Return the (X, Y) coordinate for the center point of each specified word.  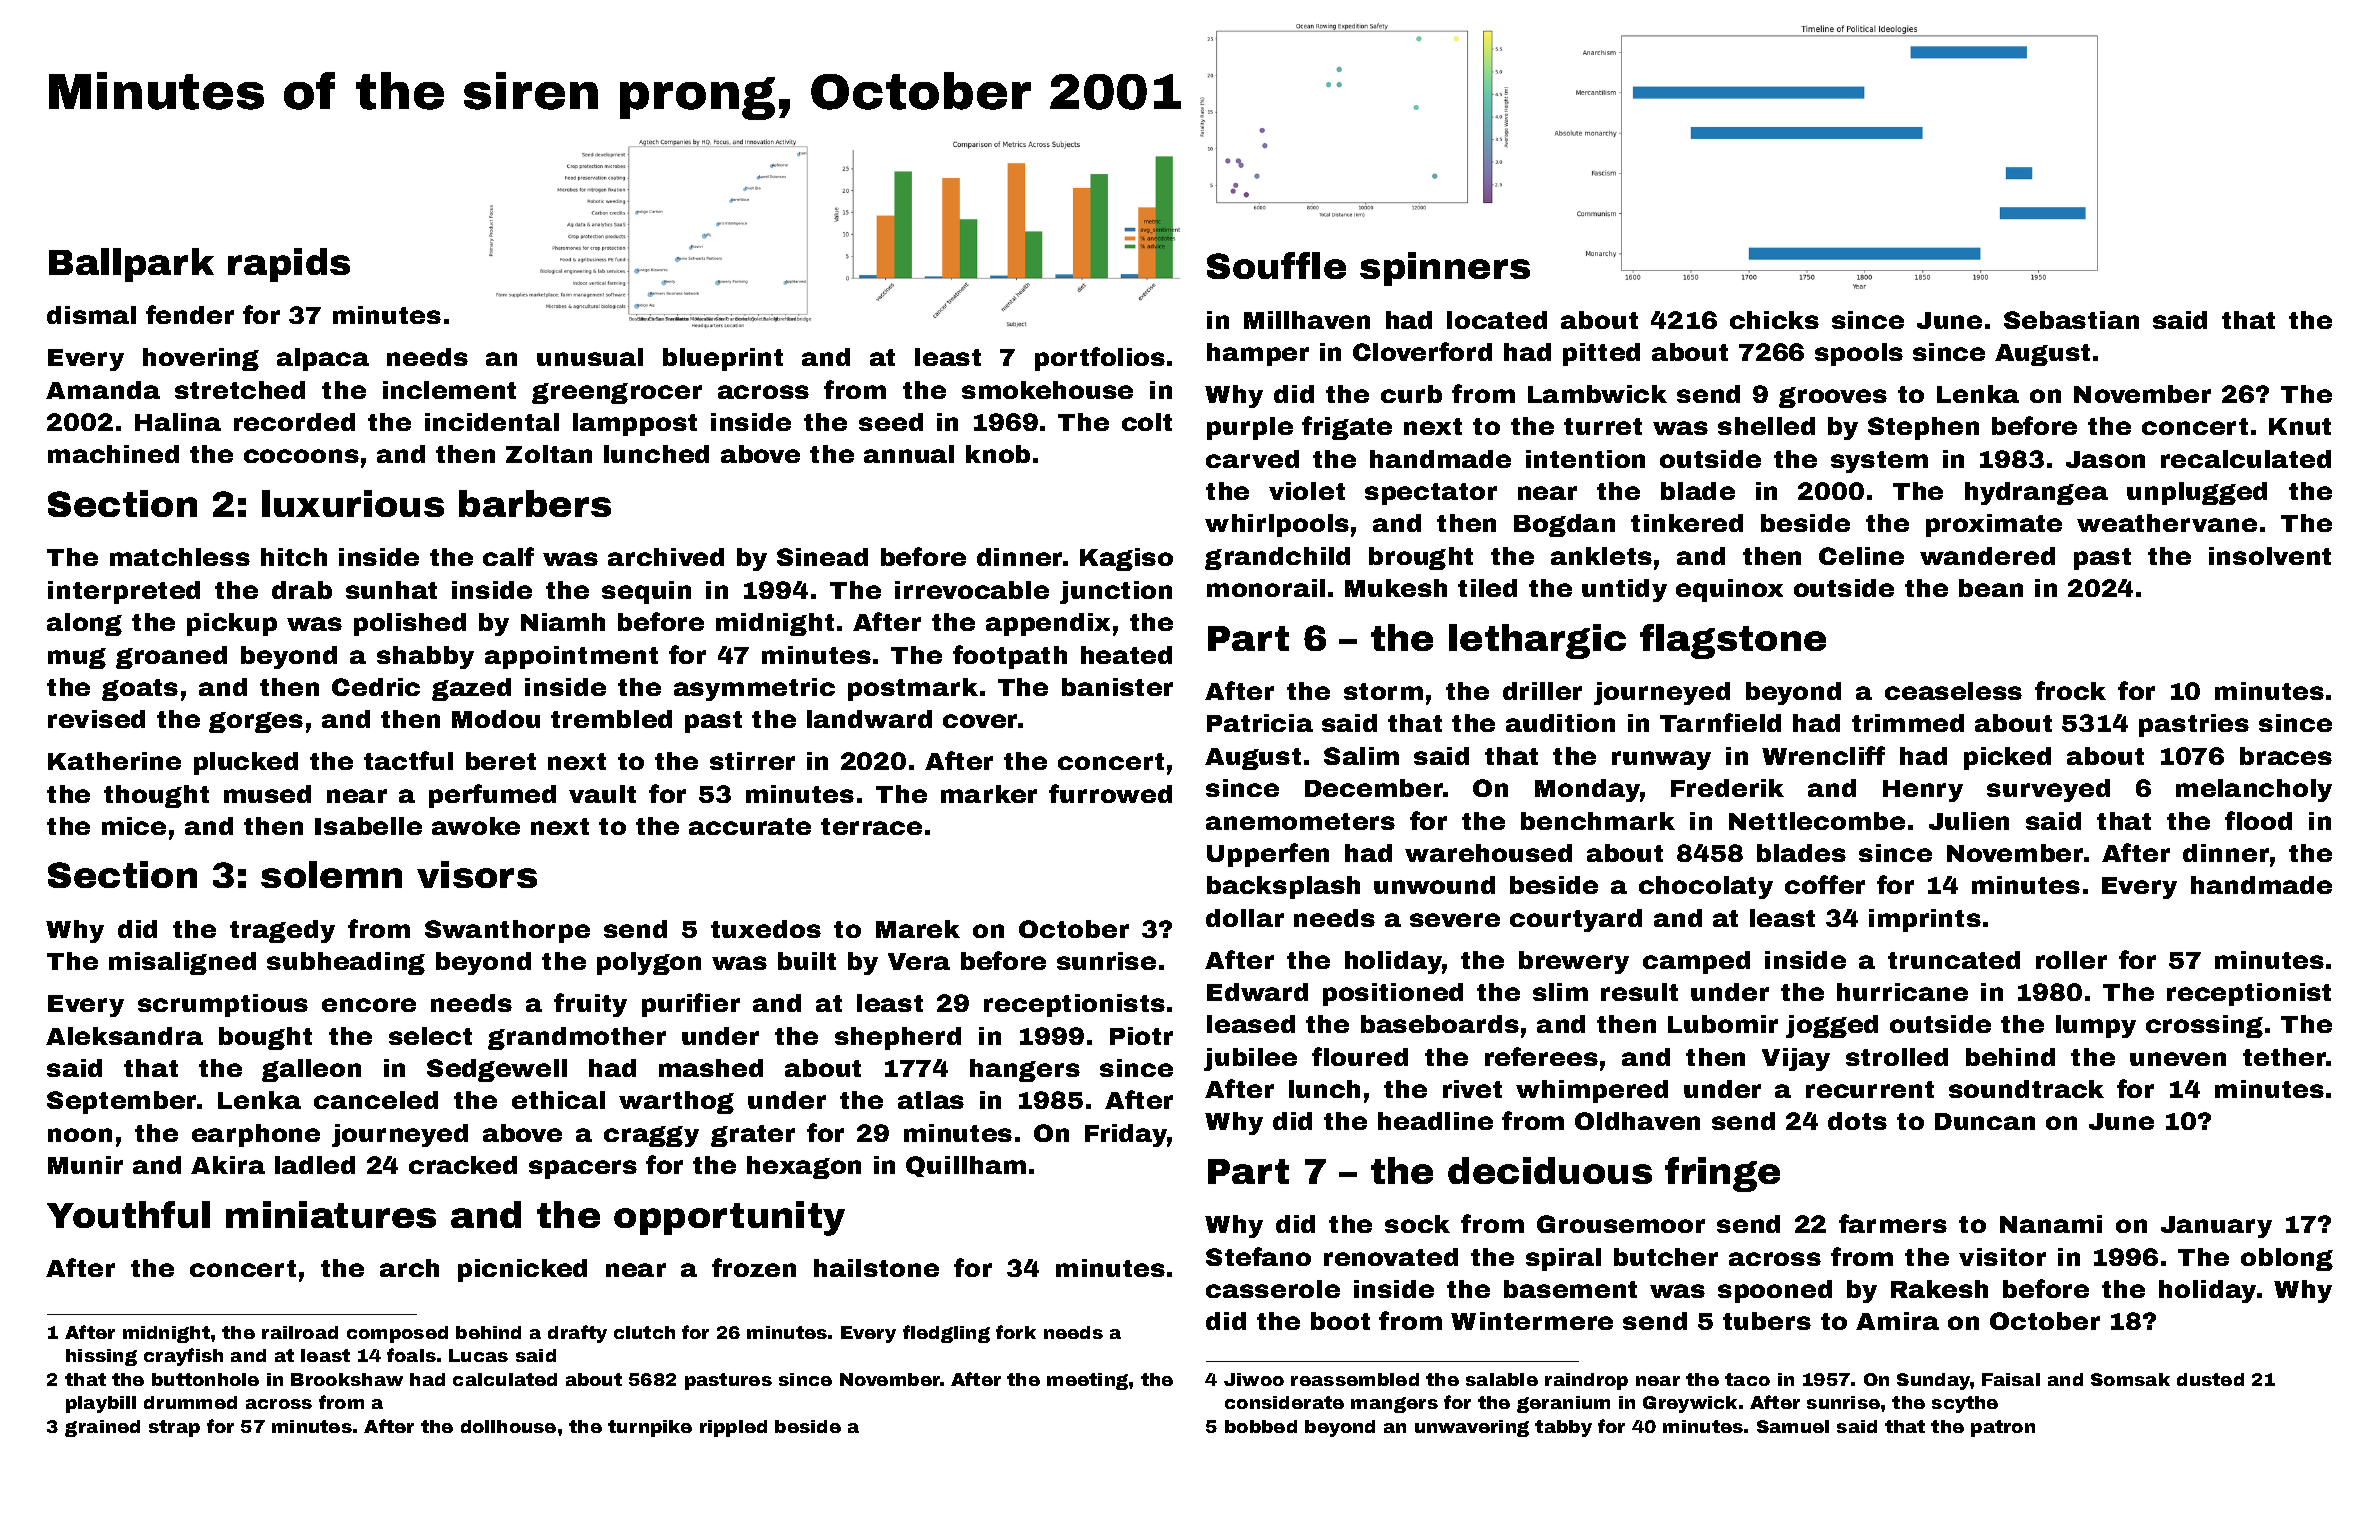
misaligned (182, 963)
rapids (289, 265)
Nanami (2051, 1224)
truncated (1954, 960)
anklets (1601, 556)
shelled (1766, 426)
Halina (178, 422)
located (1497, 320)
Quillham (966, 1166)
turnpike (650, 1428)
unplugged (2197, 493)
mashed (711, 1068)
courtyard (1576, 920)
